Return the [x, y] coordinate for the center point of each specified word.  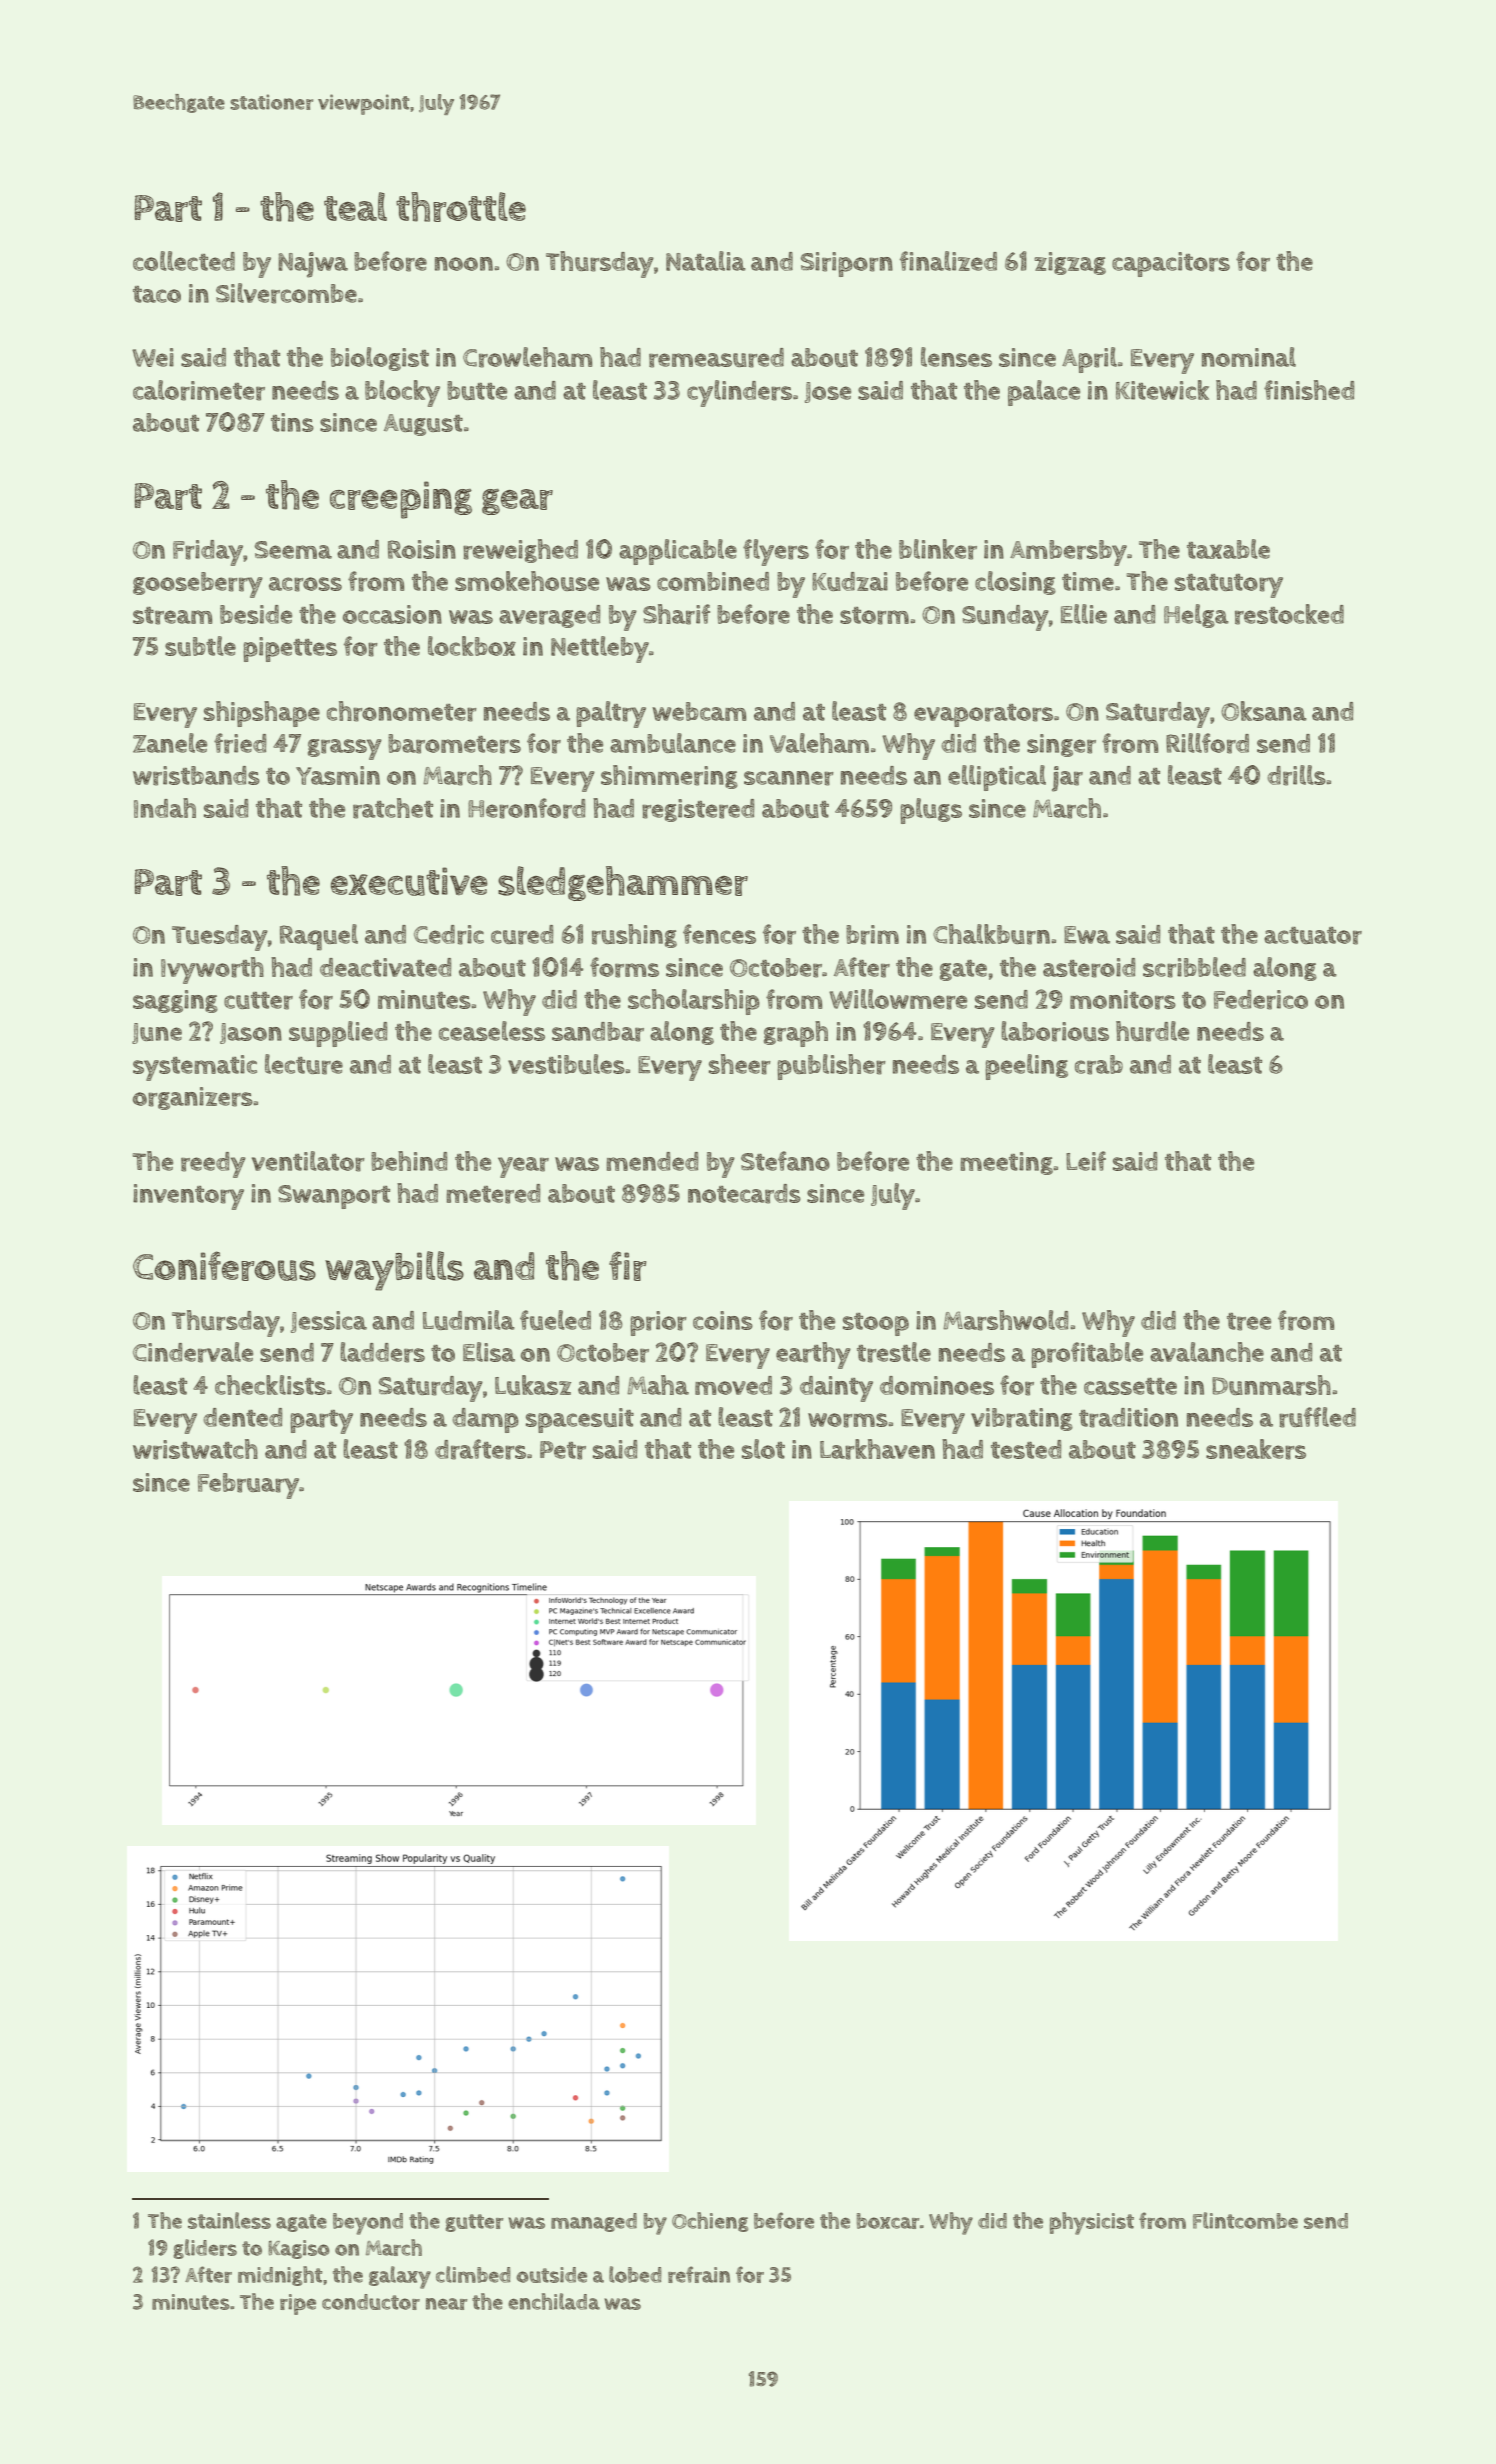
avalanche [1207, 1352]
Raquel [319, 937]
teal [355, 206]
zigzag [1070, 263]
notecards [744, 1194]
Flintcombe [1245, 2220]
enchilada [554, 2301]
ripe [298, 2304]
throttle [461, 207]
